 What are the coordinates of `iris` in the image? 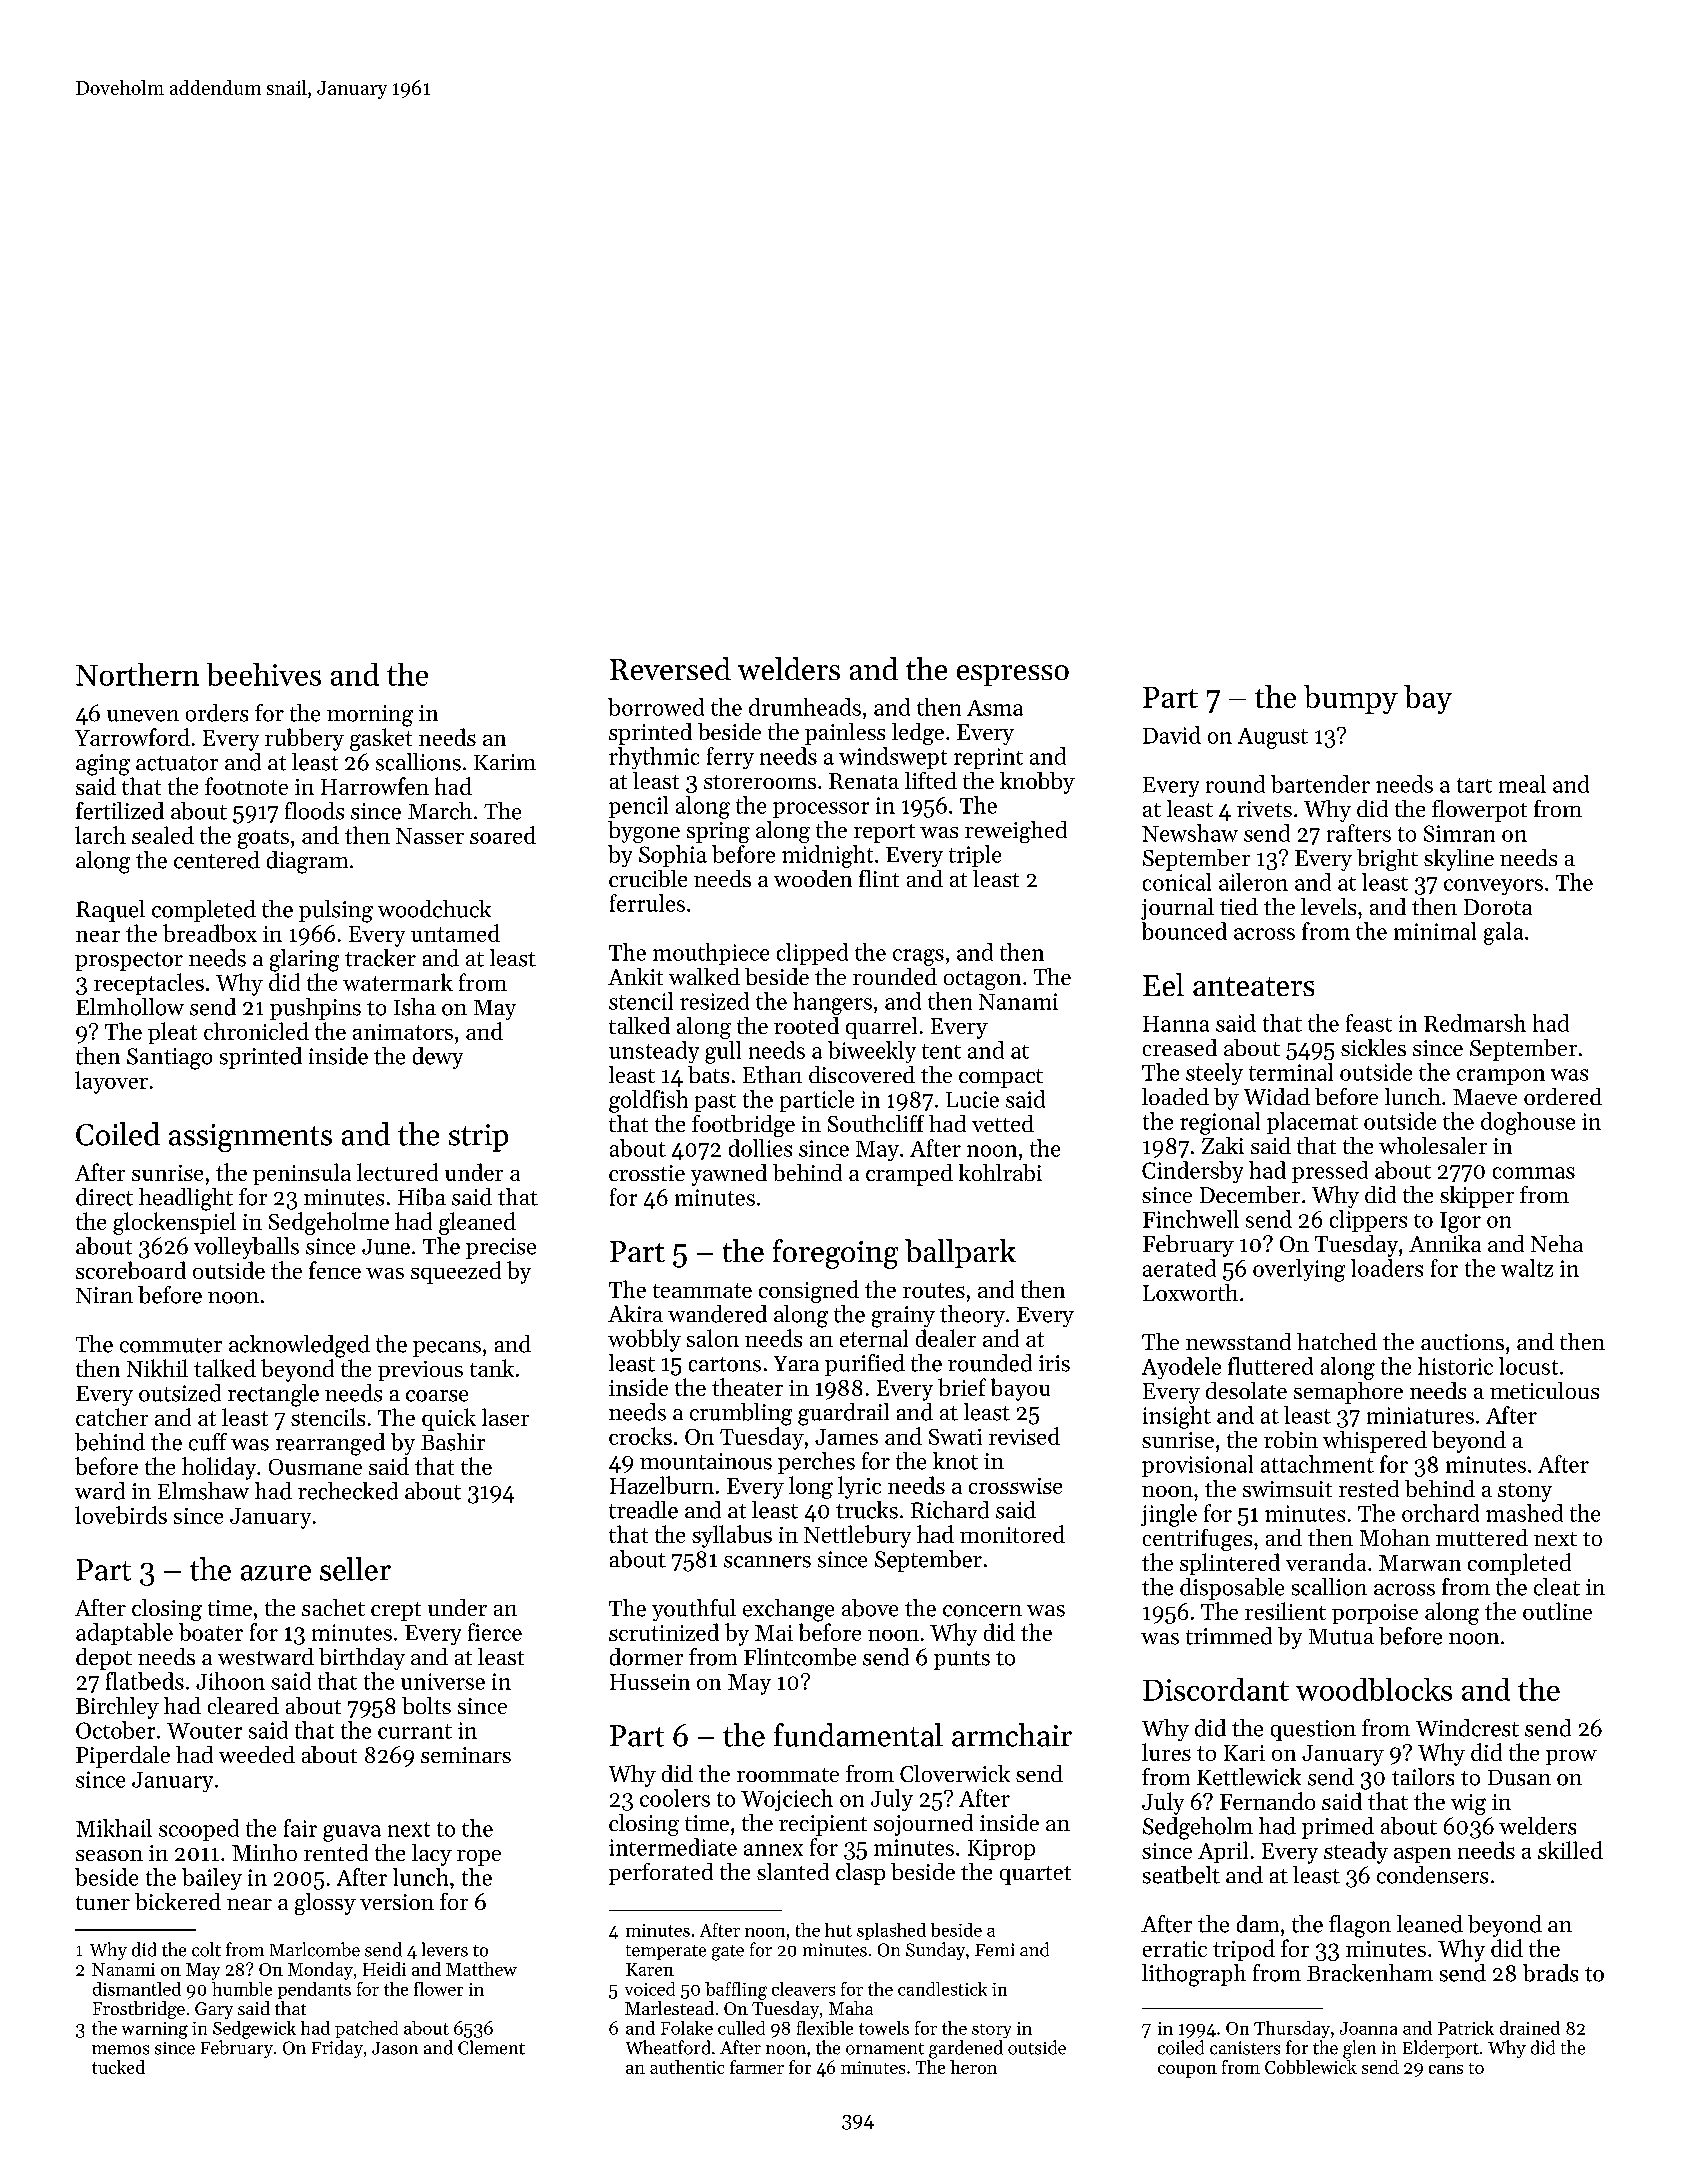 It's located at (1054, 1363).
